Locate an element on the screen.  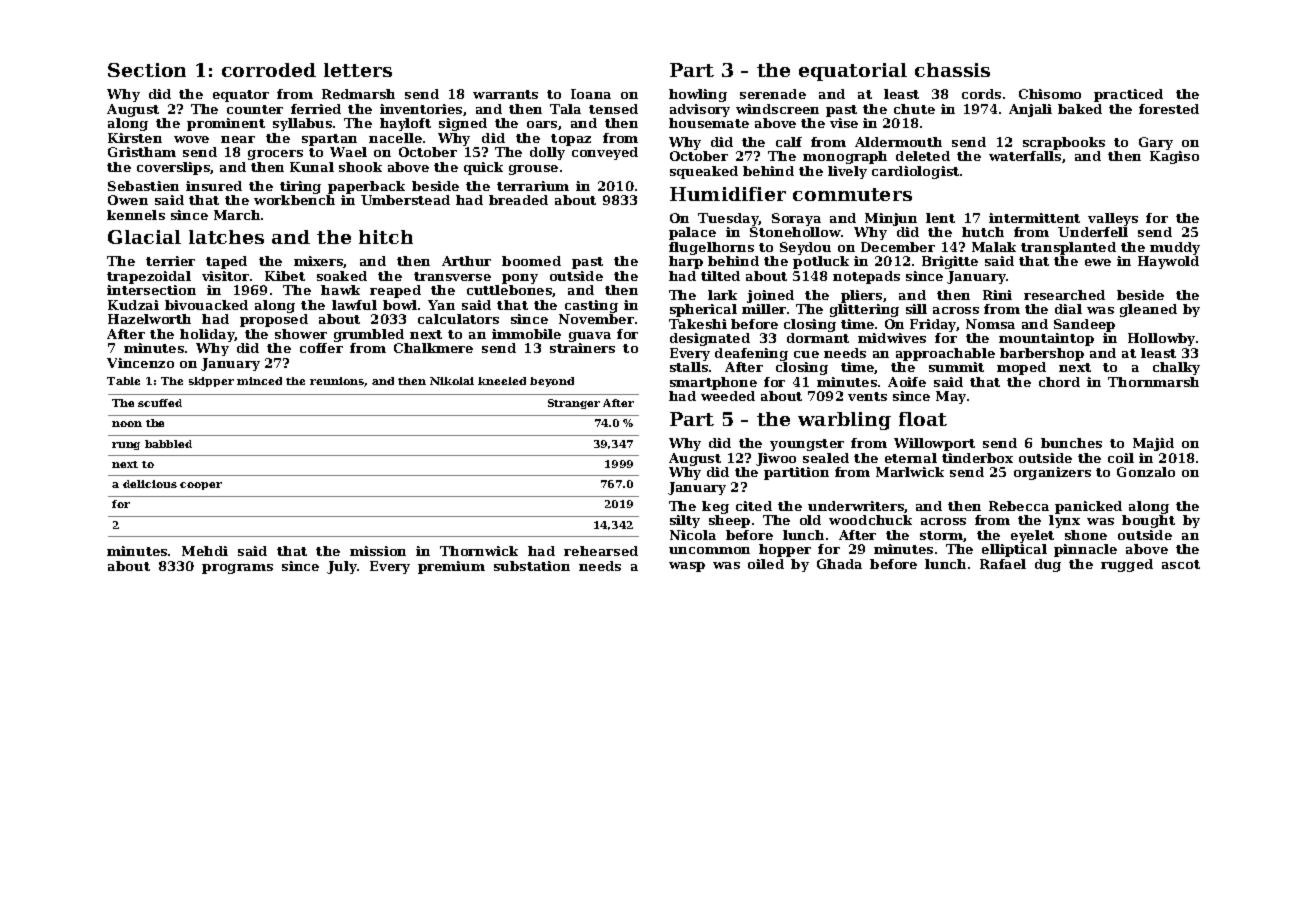
Mehdi is located at coordinates (205, 551).
